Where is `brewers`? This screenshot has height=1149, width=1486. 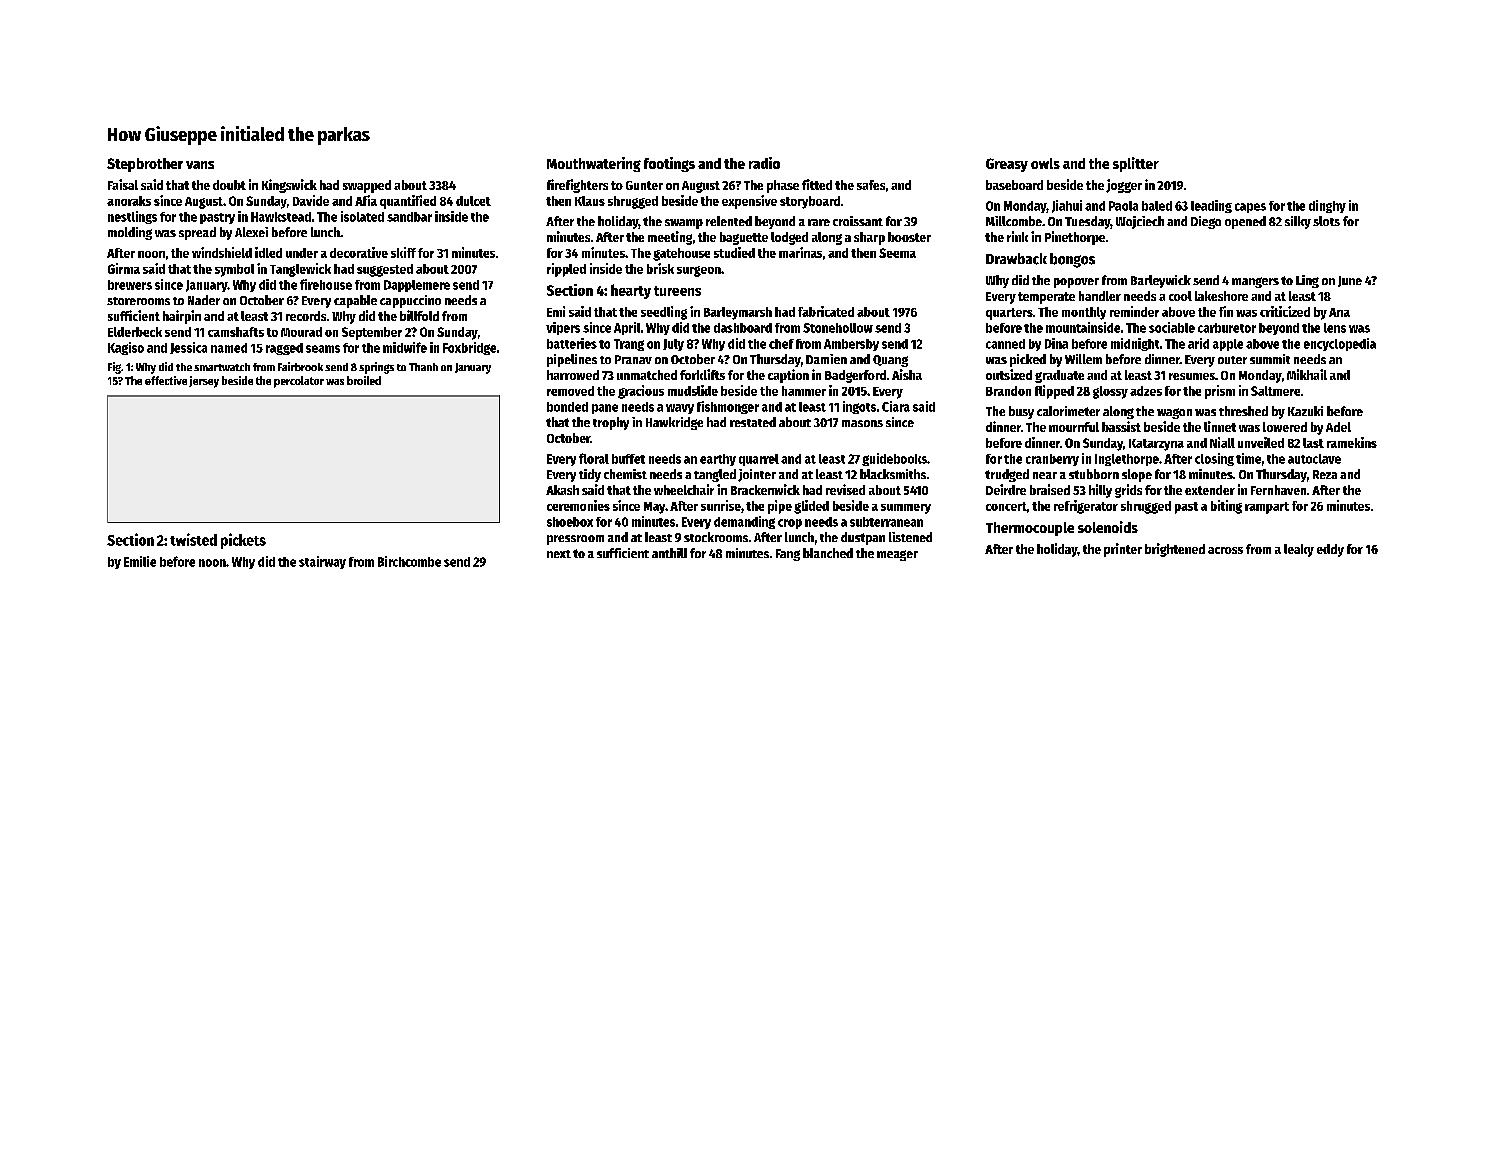 brewers is located at coordinates (130, 285).
